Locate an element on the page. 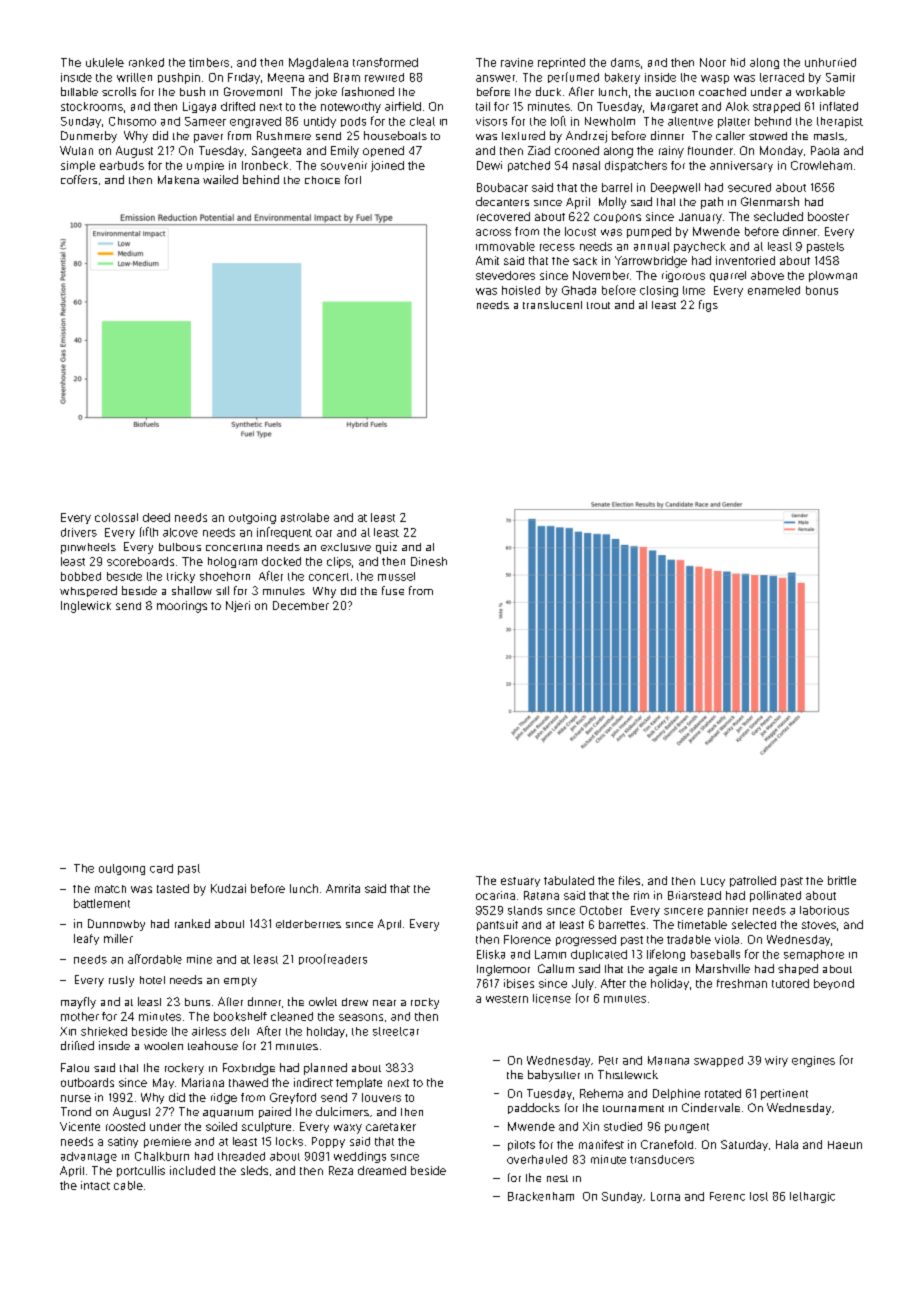  mussel is located at coordinates (396, 576).
